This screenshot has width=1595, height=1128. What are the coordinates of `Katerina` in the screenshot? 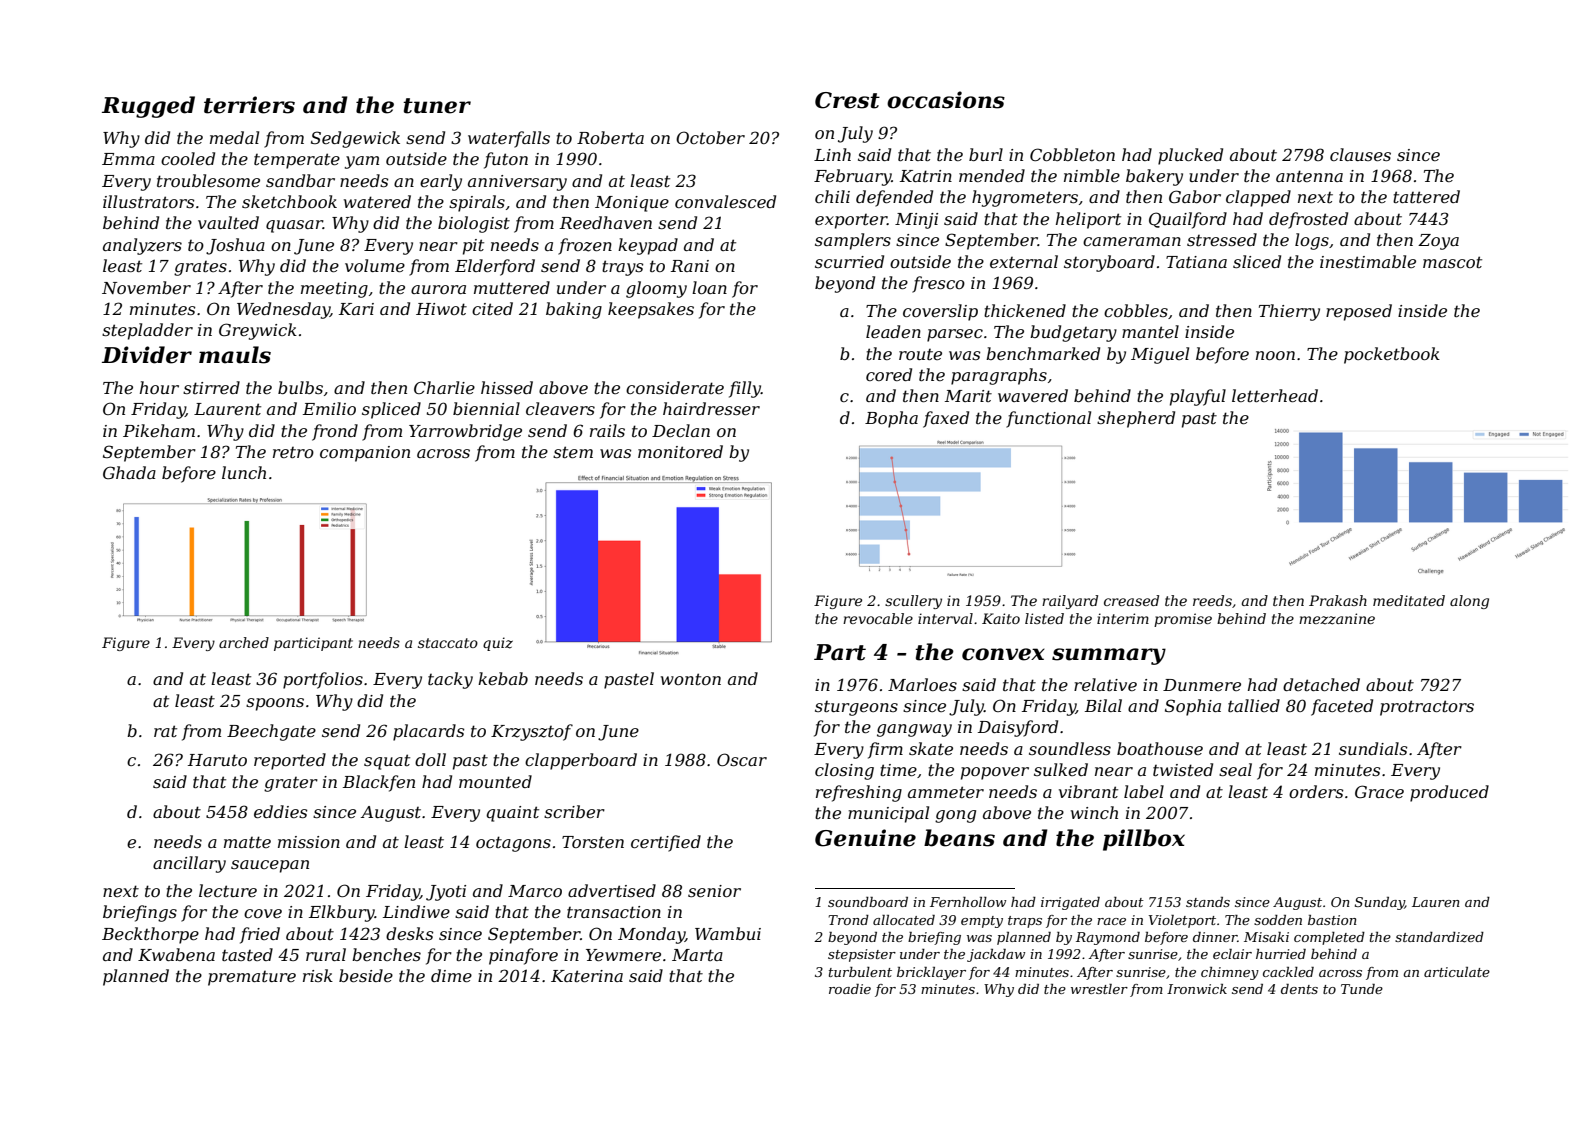 It's located at (587, 976).
